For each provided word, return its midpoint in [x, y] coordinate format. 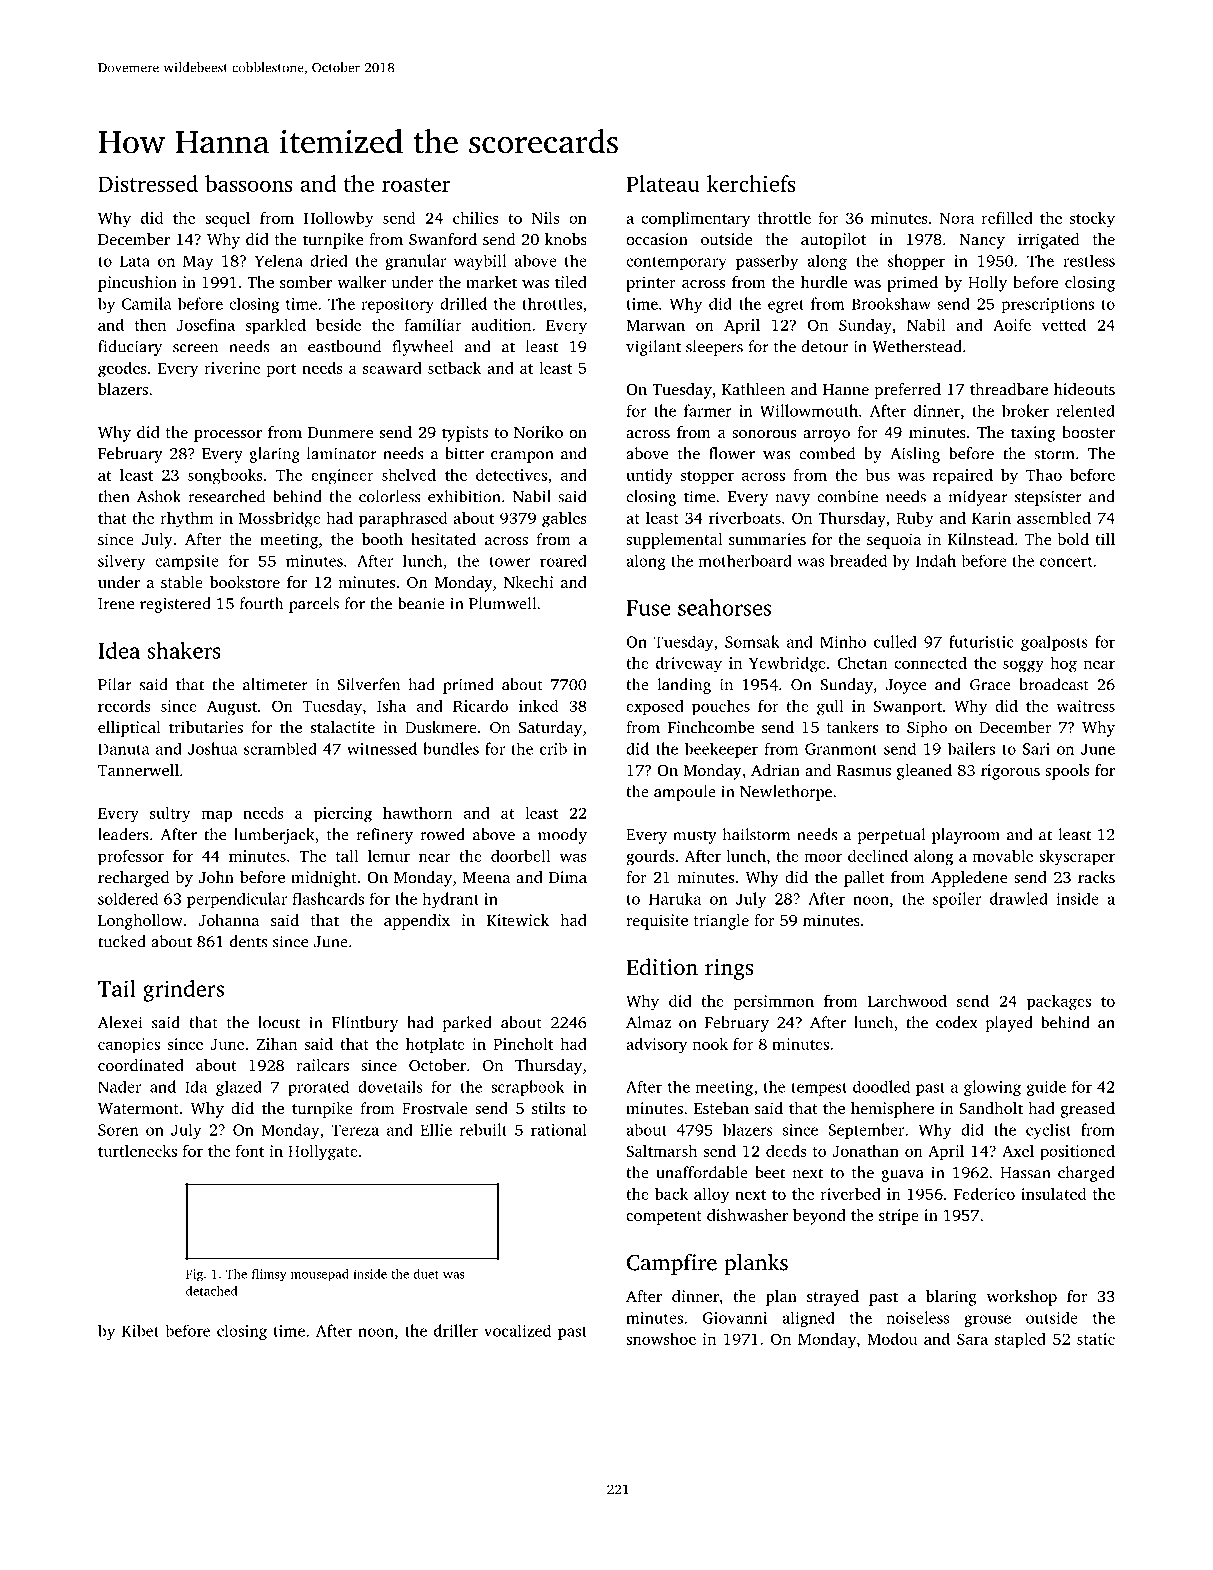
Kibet [140, 1330]
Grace [990, 685]
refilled [1007, 217]
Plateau [663, 183]
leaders [123, 834]
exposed [655, 708]
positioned [1077, 1153]
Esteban [721, 1108]
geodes [122, 369]
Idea [119, 650]
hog [1063, 665]
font [250, 1151]
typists [465, 434]
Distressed [148, 183]
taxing [1033, 434]
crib [553, 748]
